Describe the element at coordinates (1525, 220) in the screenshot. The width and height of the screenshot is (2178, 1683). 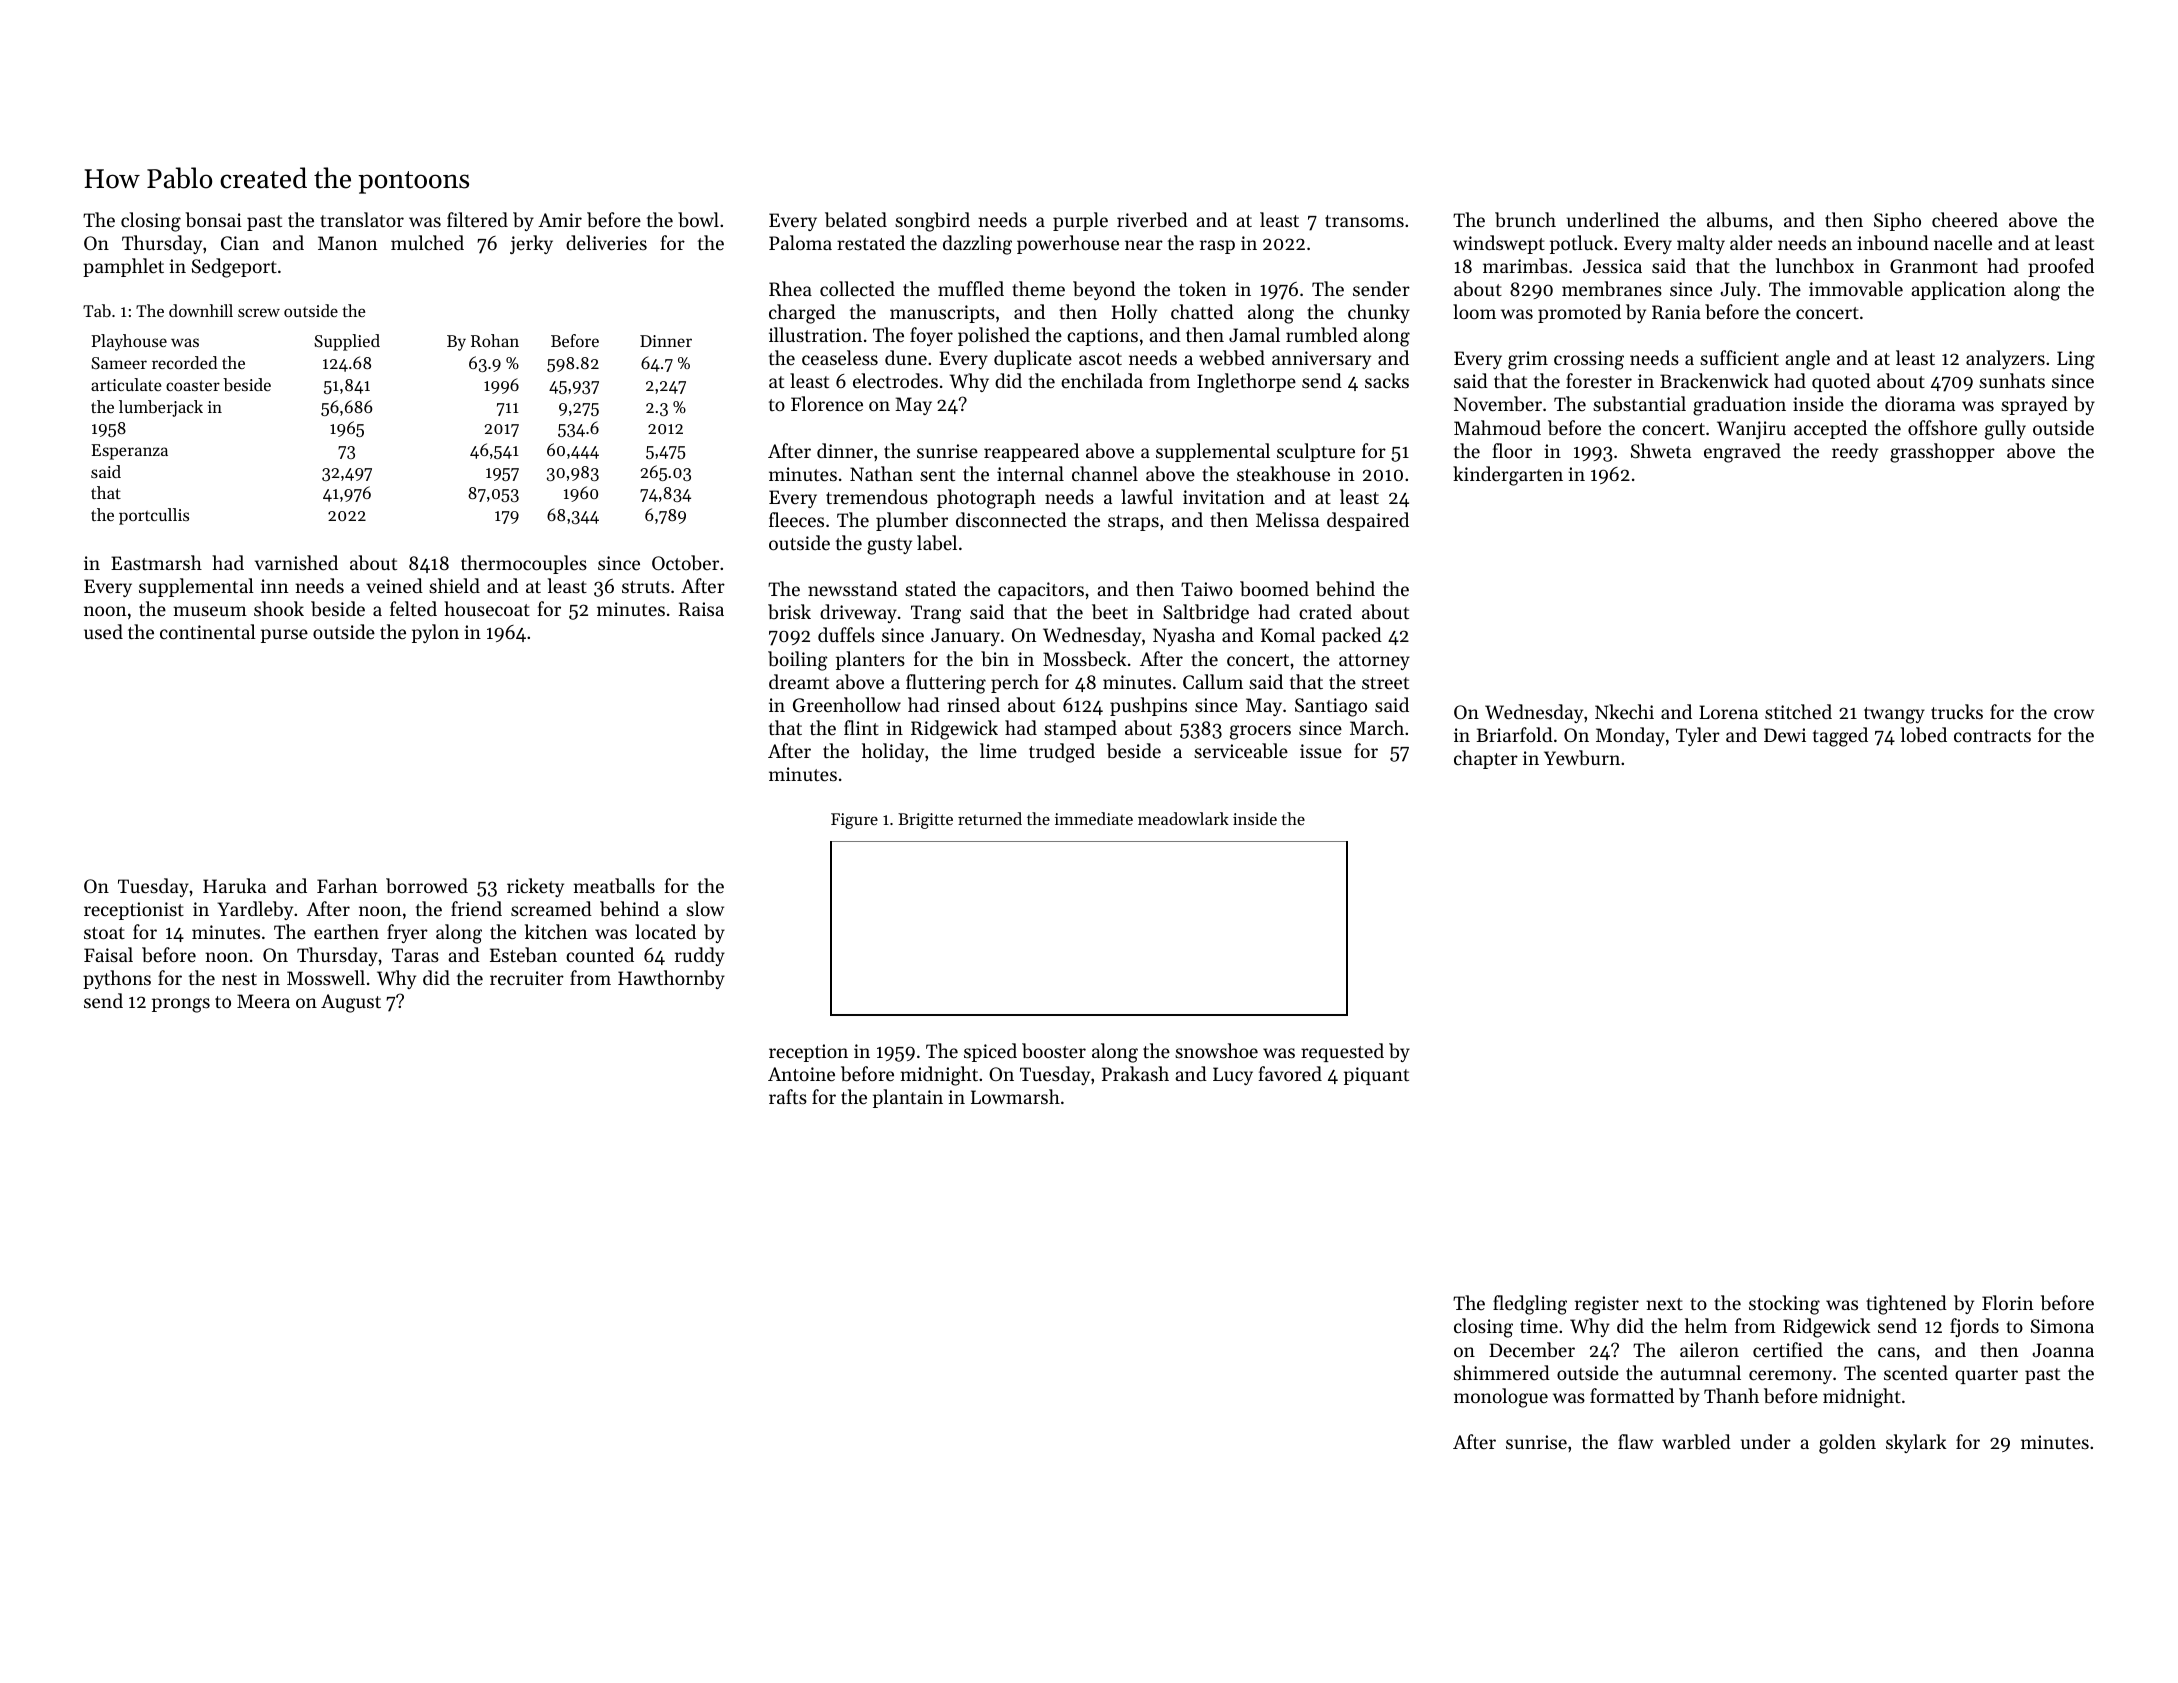
I see `brunch` at that location.
